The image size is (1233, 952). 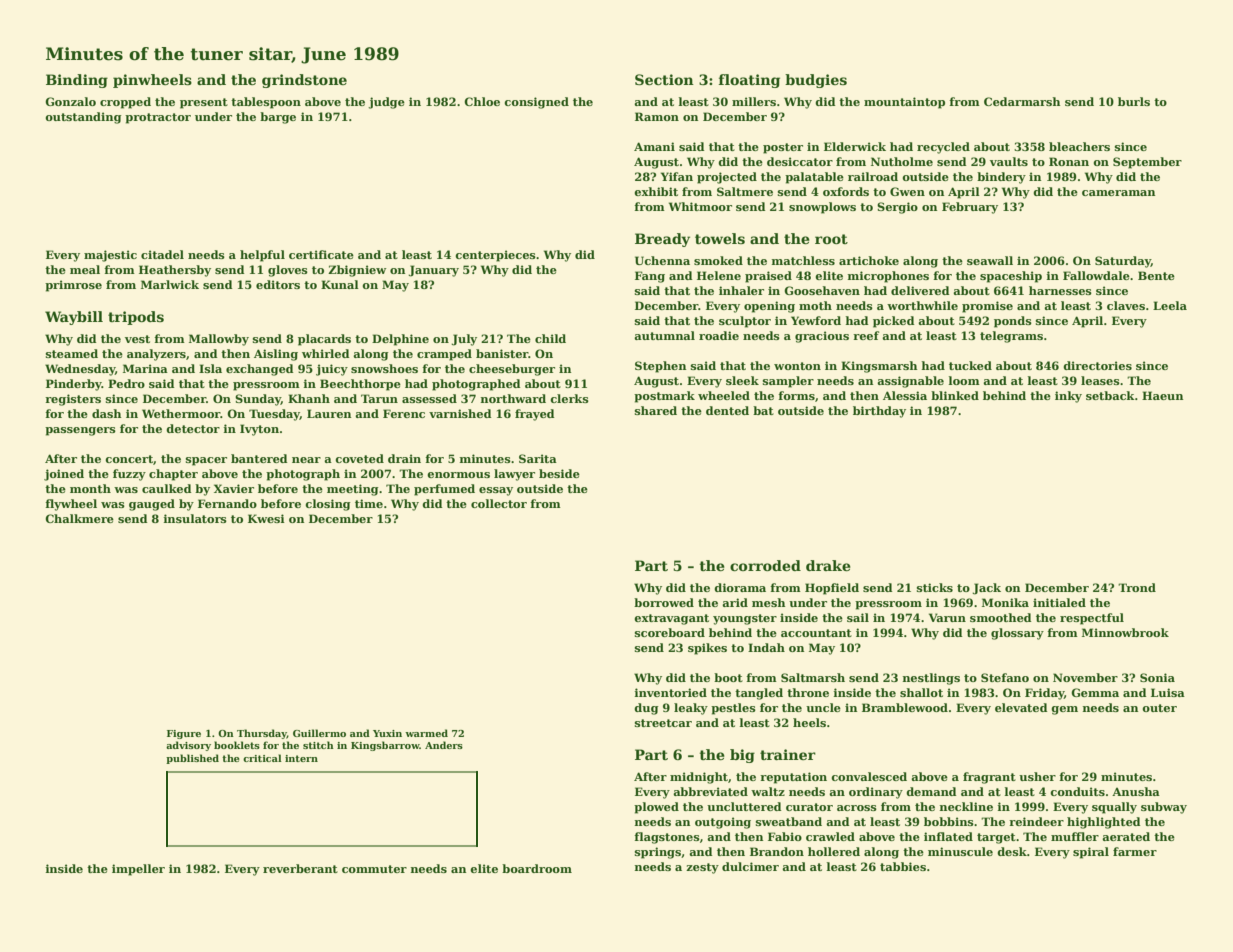 What do you see at coordinates (1100, 380) in the page?
I see `leases` at bounding box center [1100, 380].
